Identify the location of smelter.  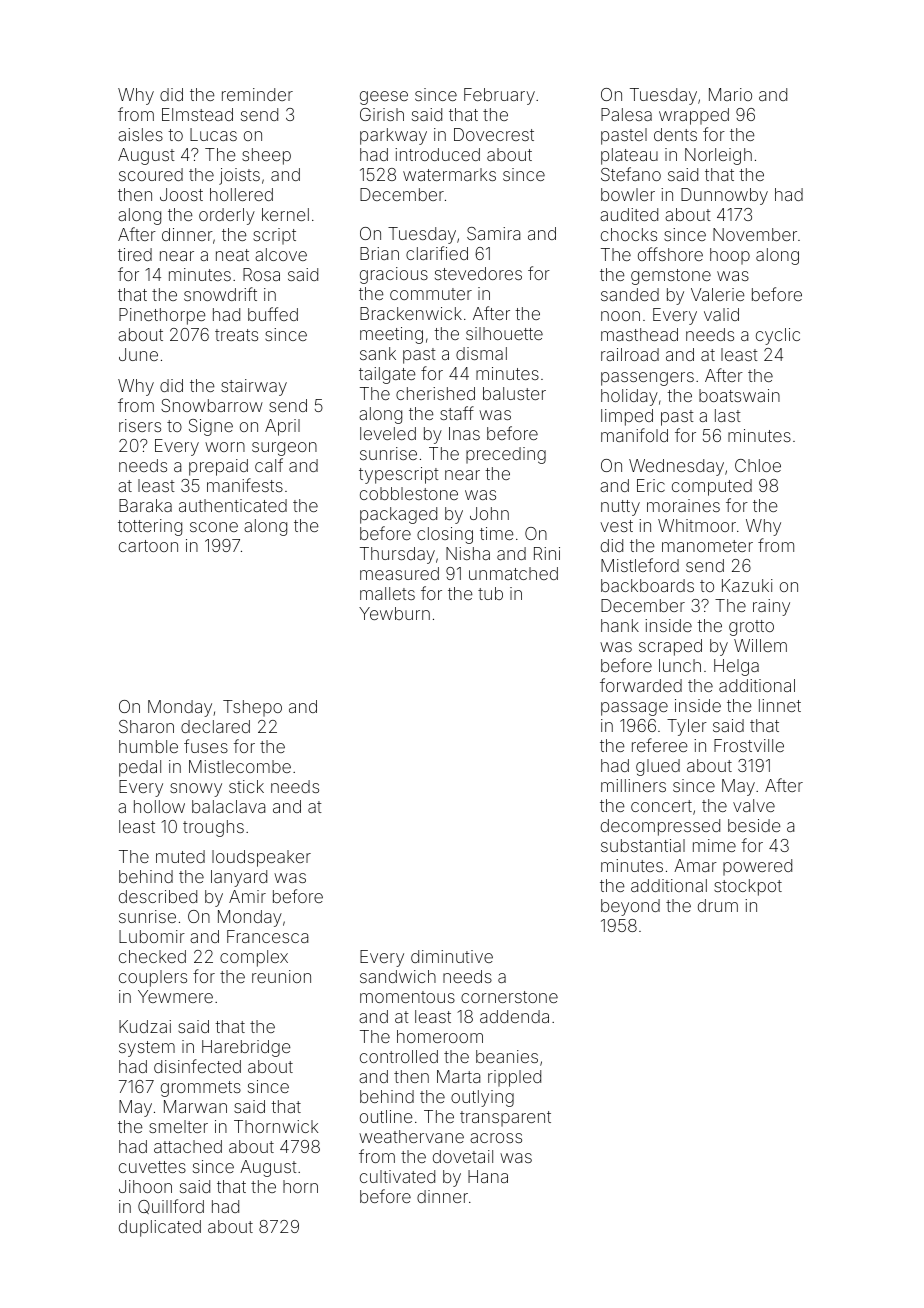
(178, 1126).
